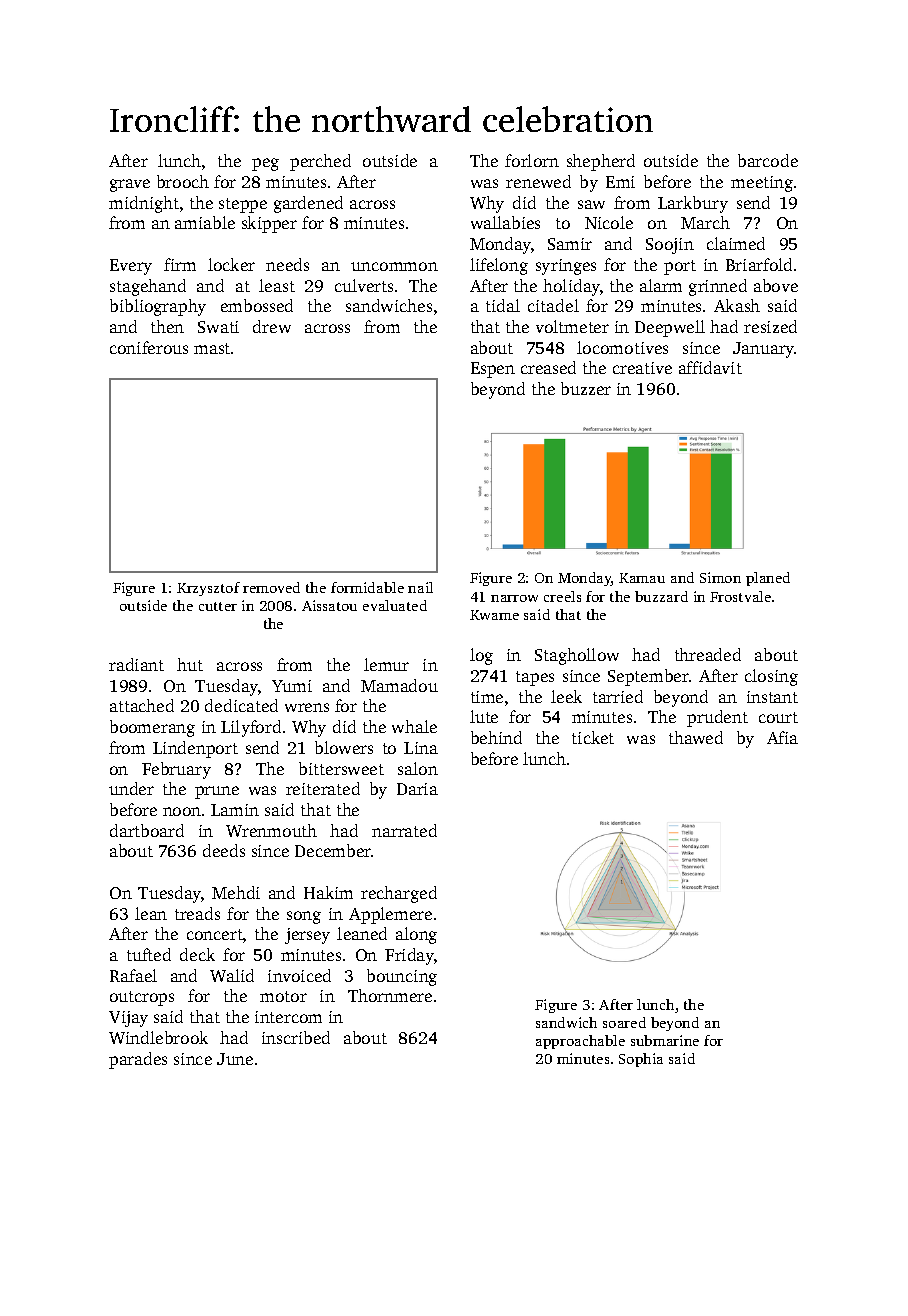 Image resolution: width=908 pixels, height=1316 pixels. Describe the element at coordinates (138, 1060) in the image. I see `parades` at that location.
